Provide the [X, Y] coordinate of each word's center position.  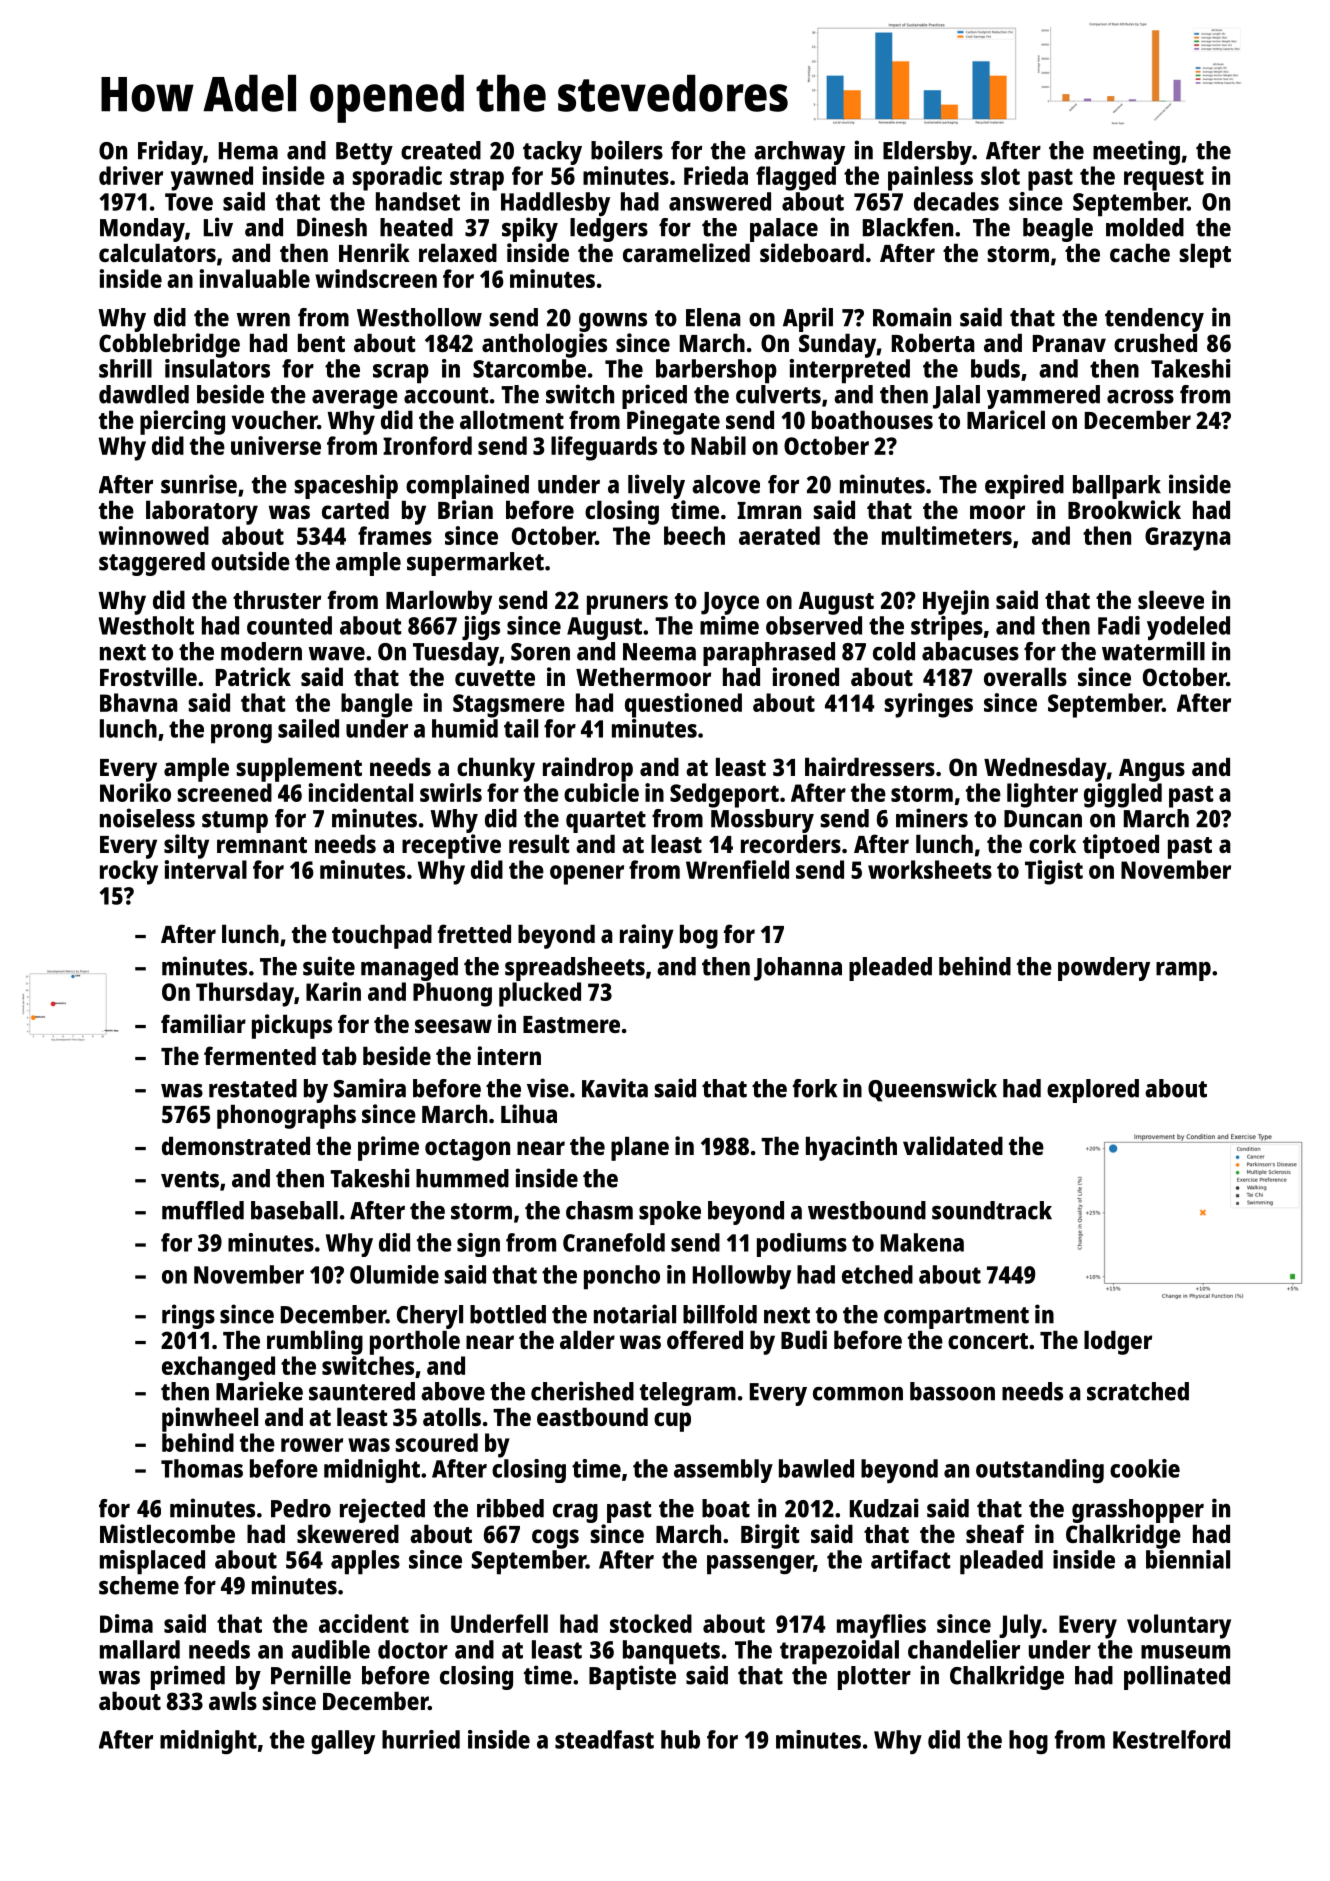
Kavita [615, 1088]
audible [330, 1649]
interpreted [850, 371]
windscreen [376, 278]
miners [932, 818]
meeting [1136, 152]
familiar [203, 1023]
